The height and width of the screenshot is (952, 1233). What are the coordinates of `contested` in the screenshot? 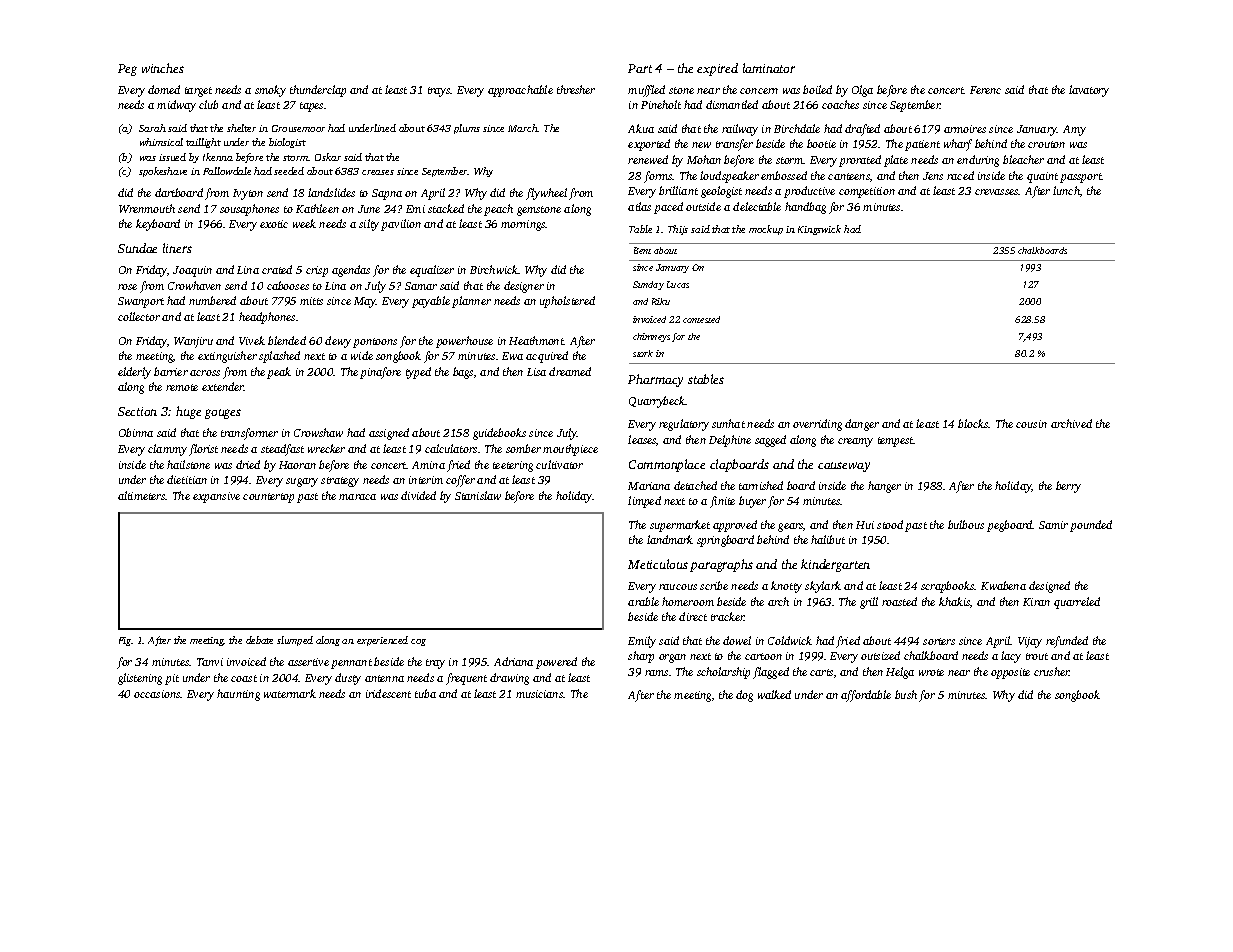 It's located at (701, 319).
